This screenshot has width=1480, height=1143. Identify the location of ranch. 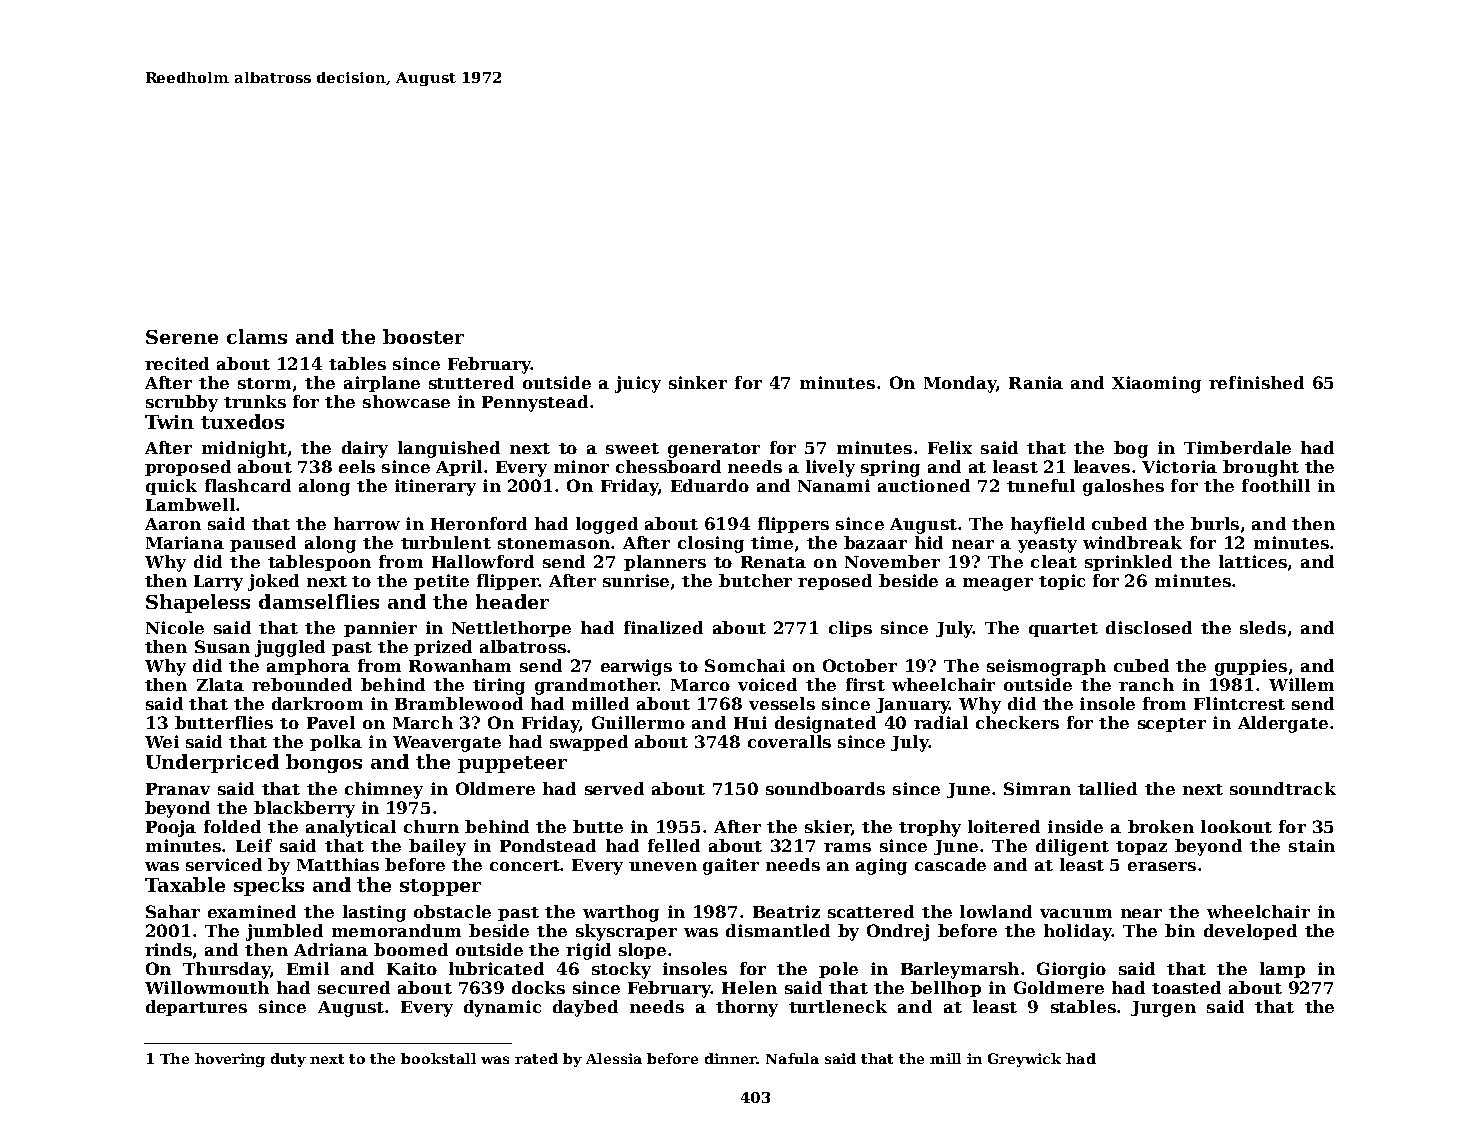
(1146, 684).
